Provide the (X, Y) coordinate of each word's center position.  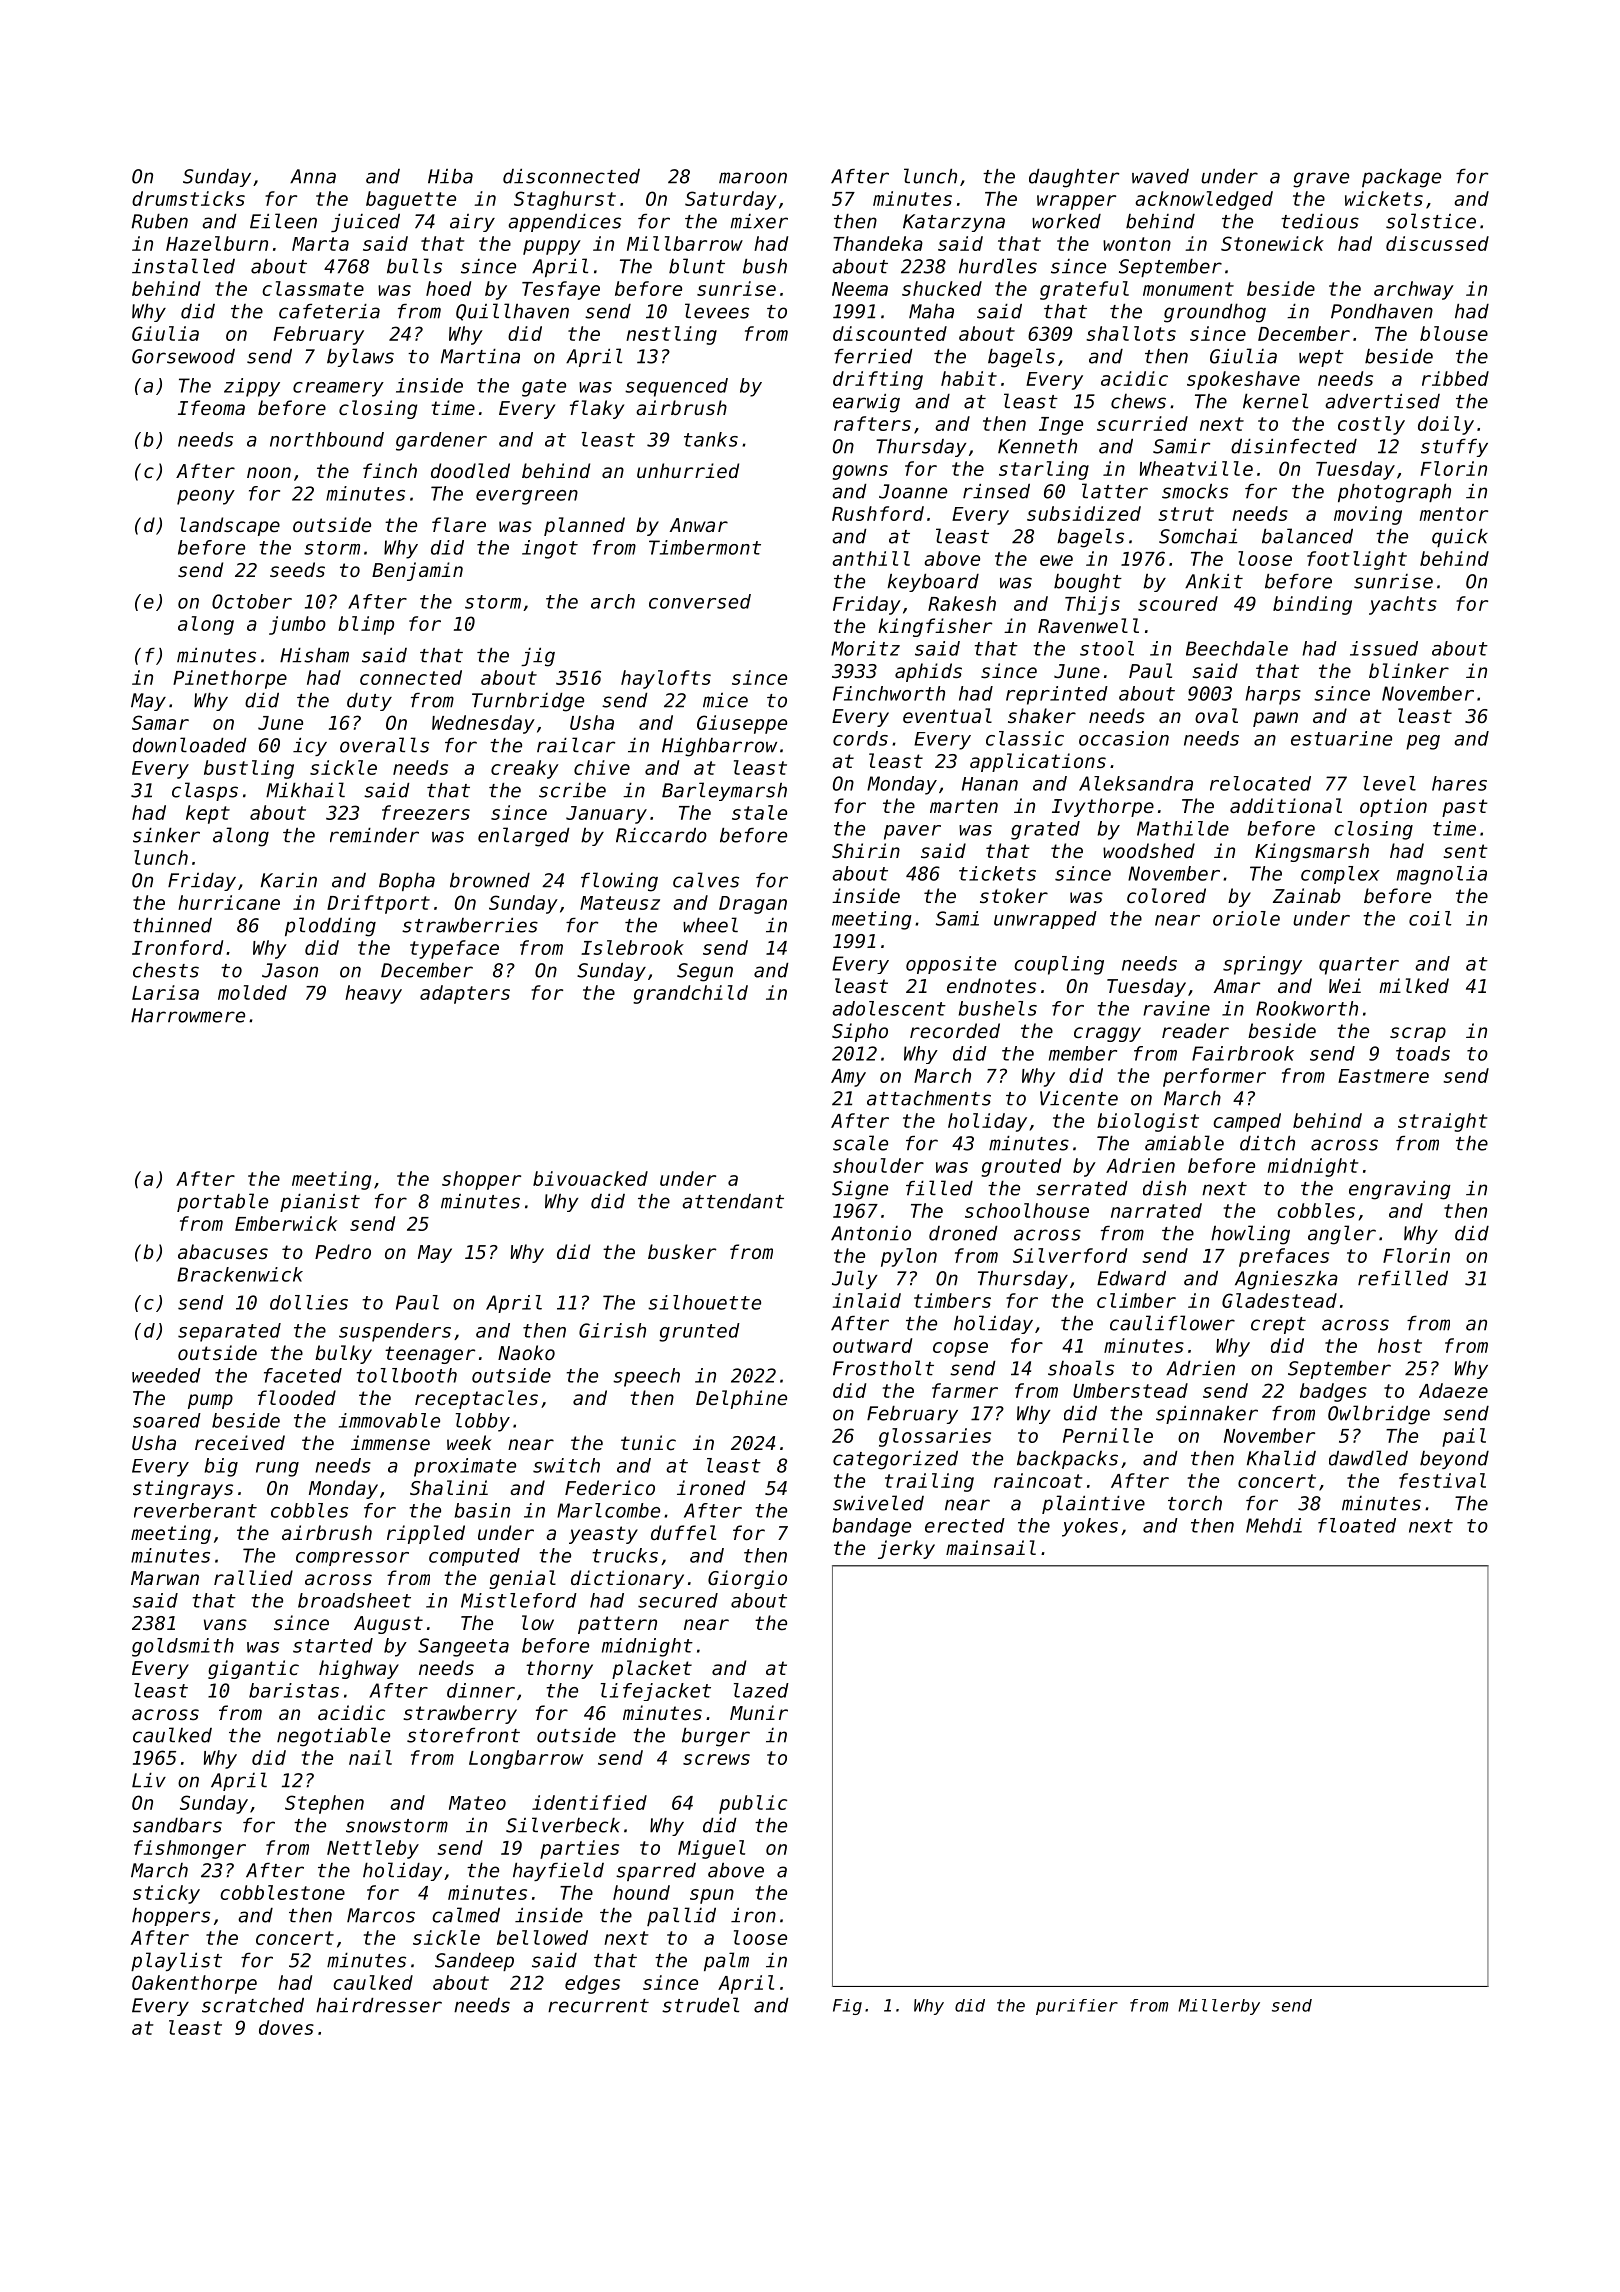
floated (1357, 1525)
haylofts (666, 679)
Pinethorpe (230, 679)
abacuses (223, 1251)
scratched (253, 2005)
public (753, 1804)
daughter (1074, 178)
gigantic (253, 1669)
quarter (1359, 966)
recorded (955, 1030)
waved (1160, 176)
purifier (1077, 2007)
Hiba (450, 176)
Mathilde (1183, 828)
